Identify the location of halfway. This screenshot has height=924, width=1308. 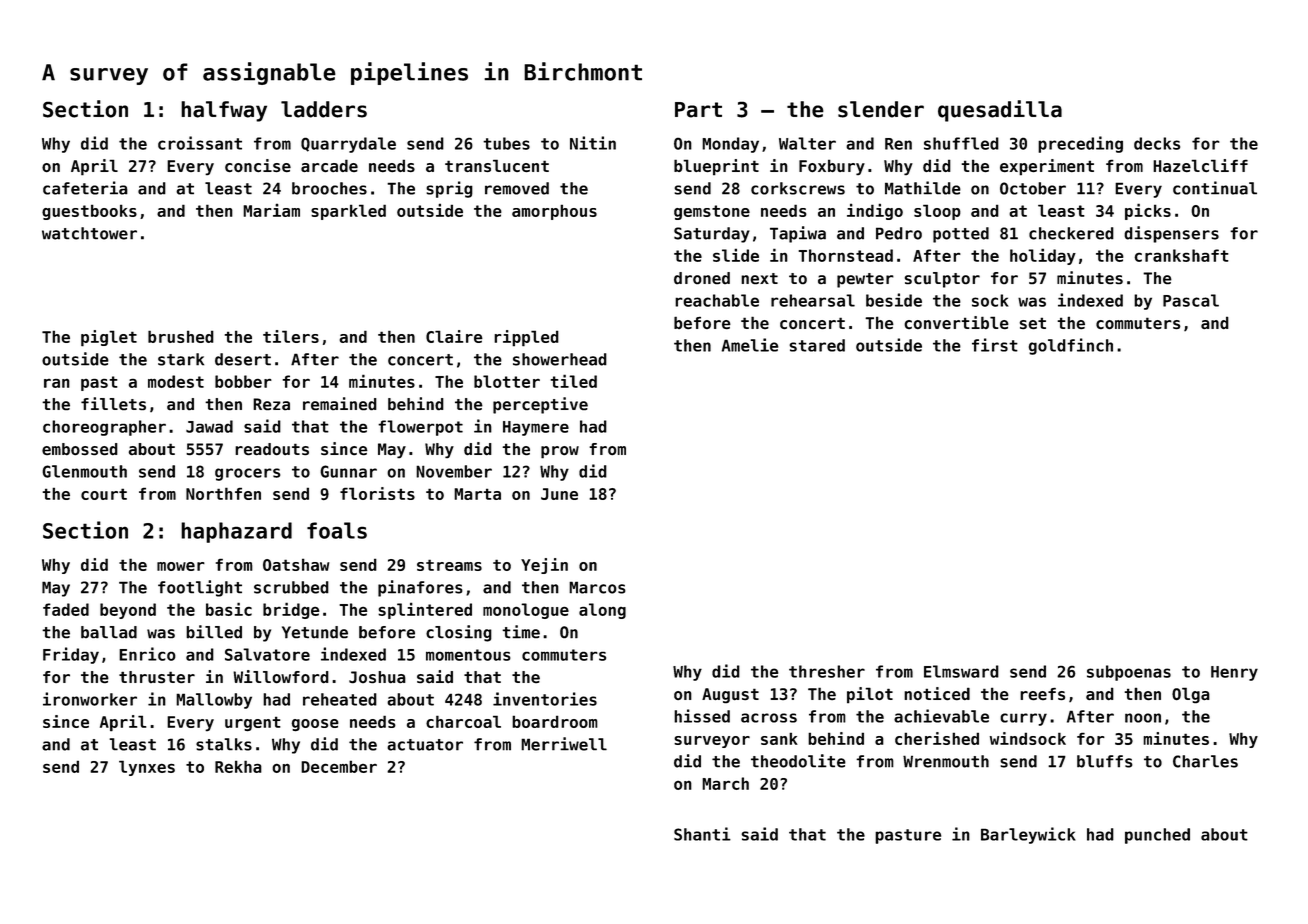
(224, 111).
